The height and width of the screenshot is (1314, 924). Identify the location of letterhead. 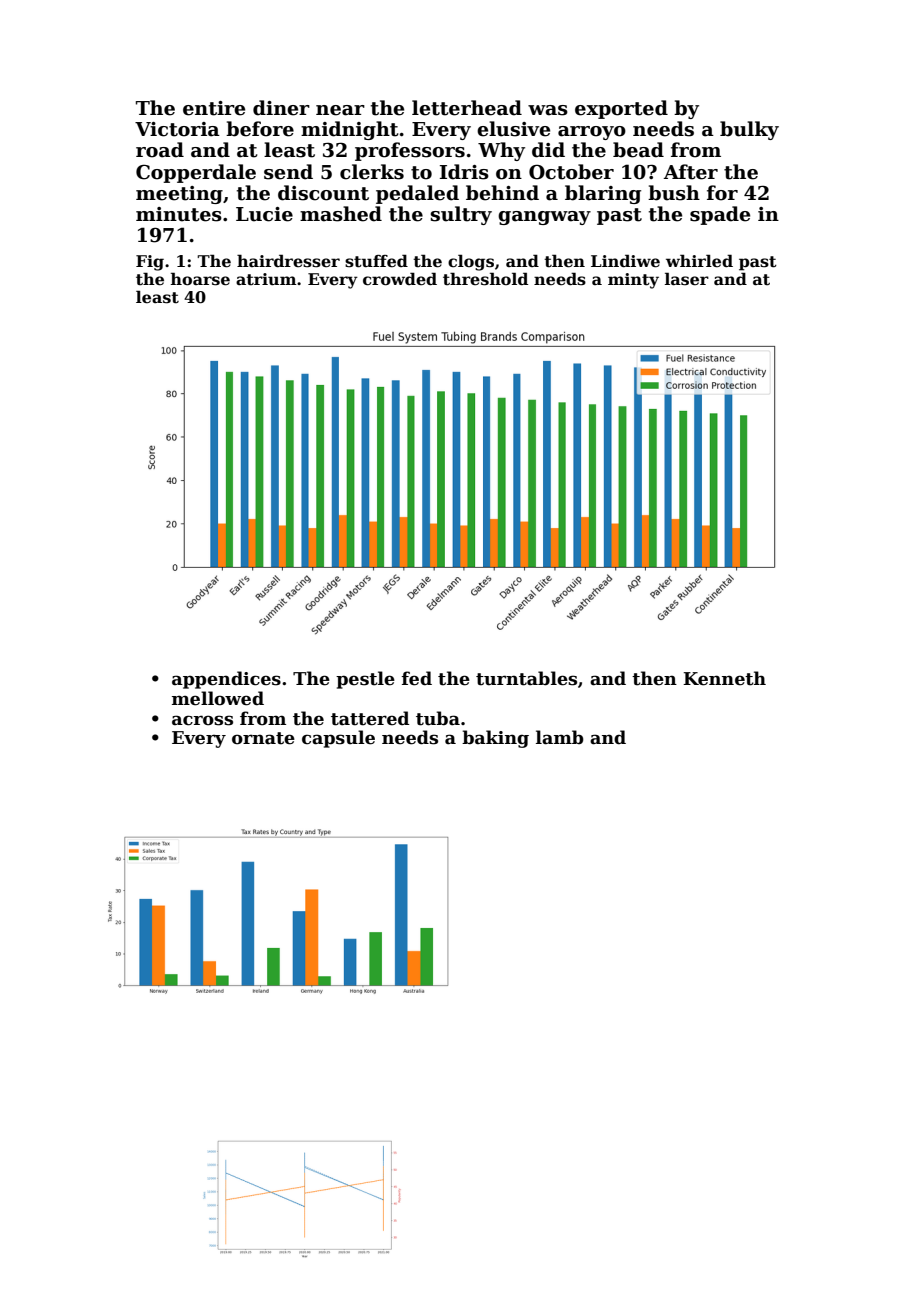
(467, 108).
